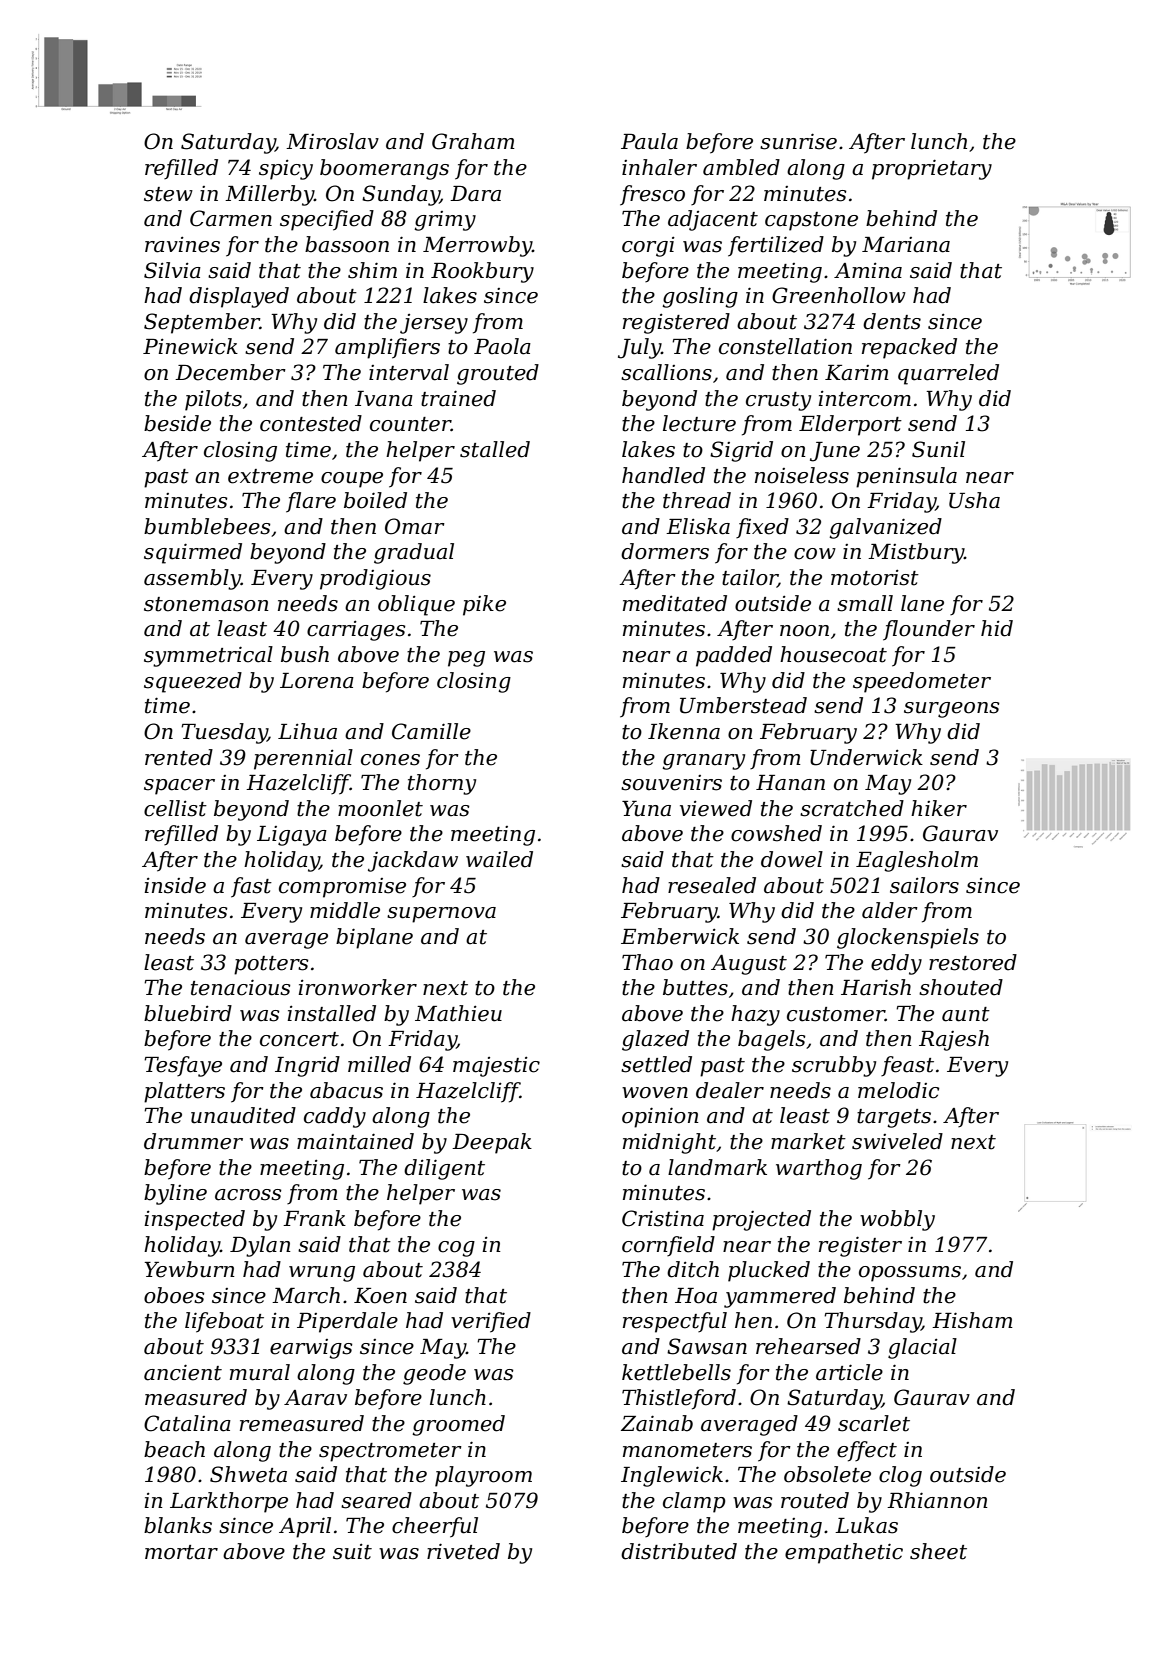 The width and height of the page is (1165, 1654). Describe the element at coordinates (181, 1552) in the page. I see `mortar` at that location.
